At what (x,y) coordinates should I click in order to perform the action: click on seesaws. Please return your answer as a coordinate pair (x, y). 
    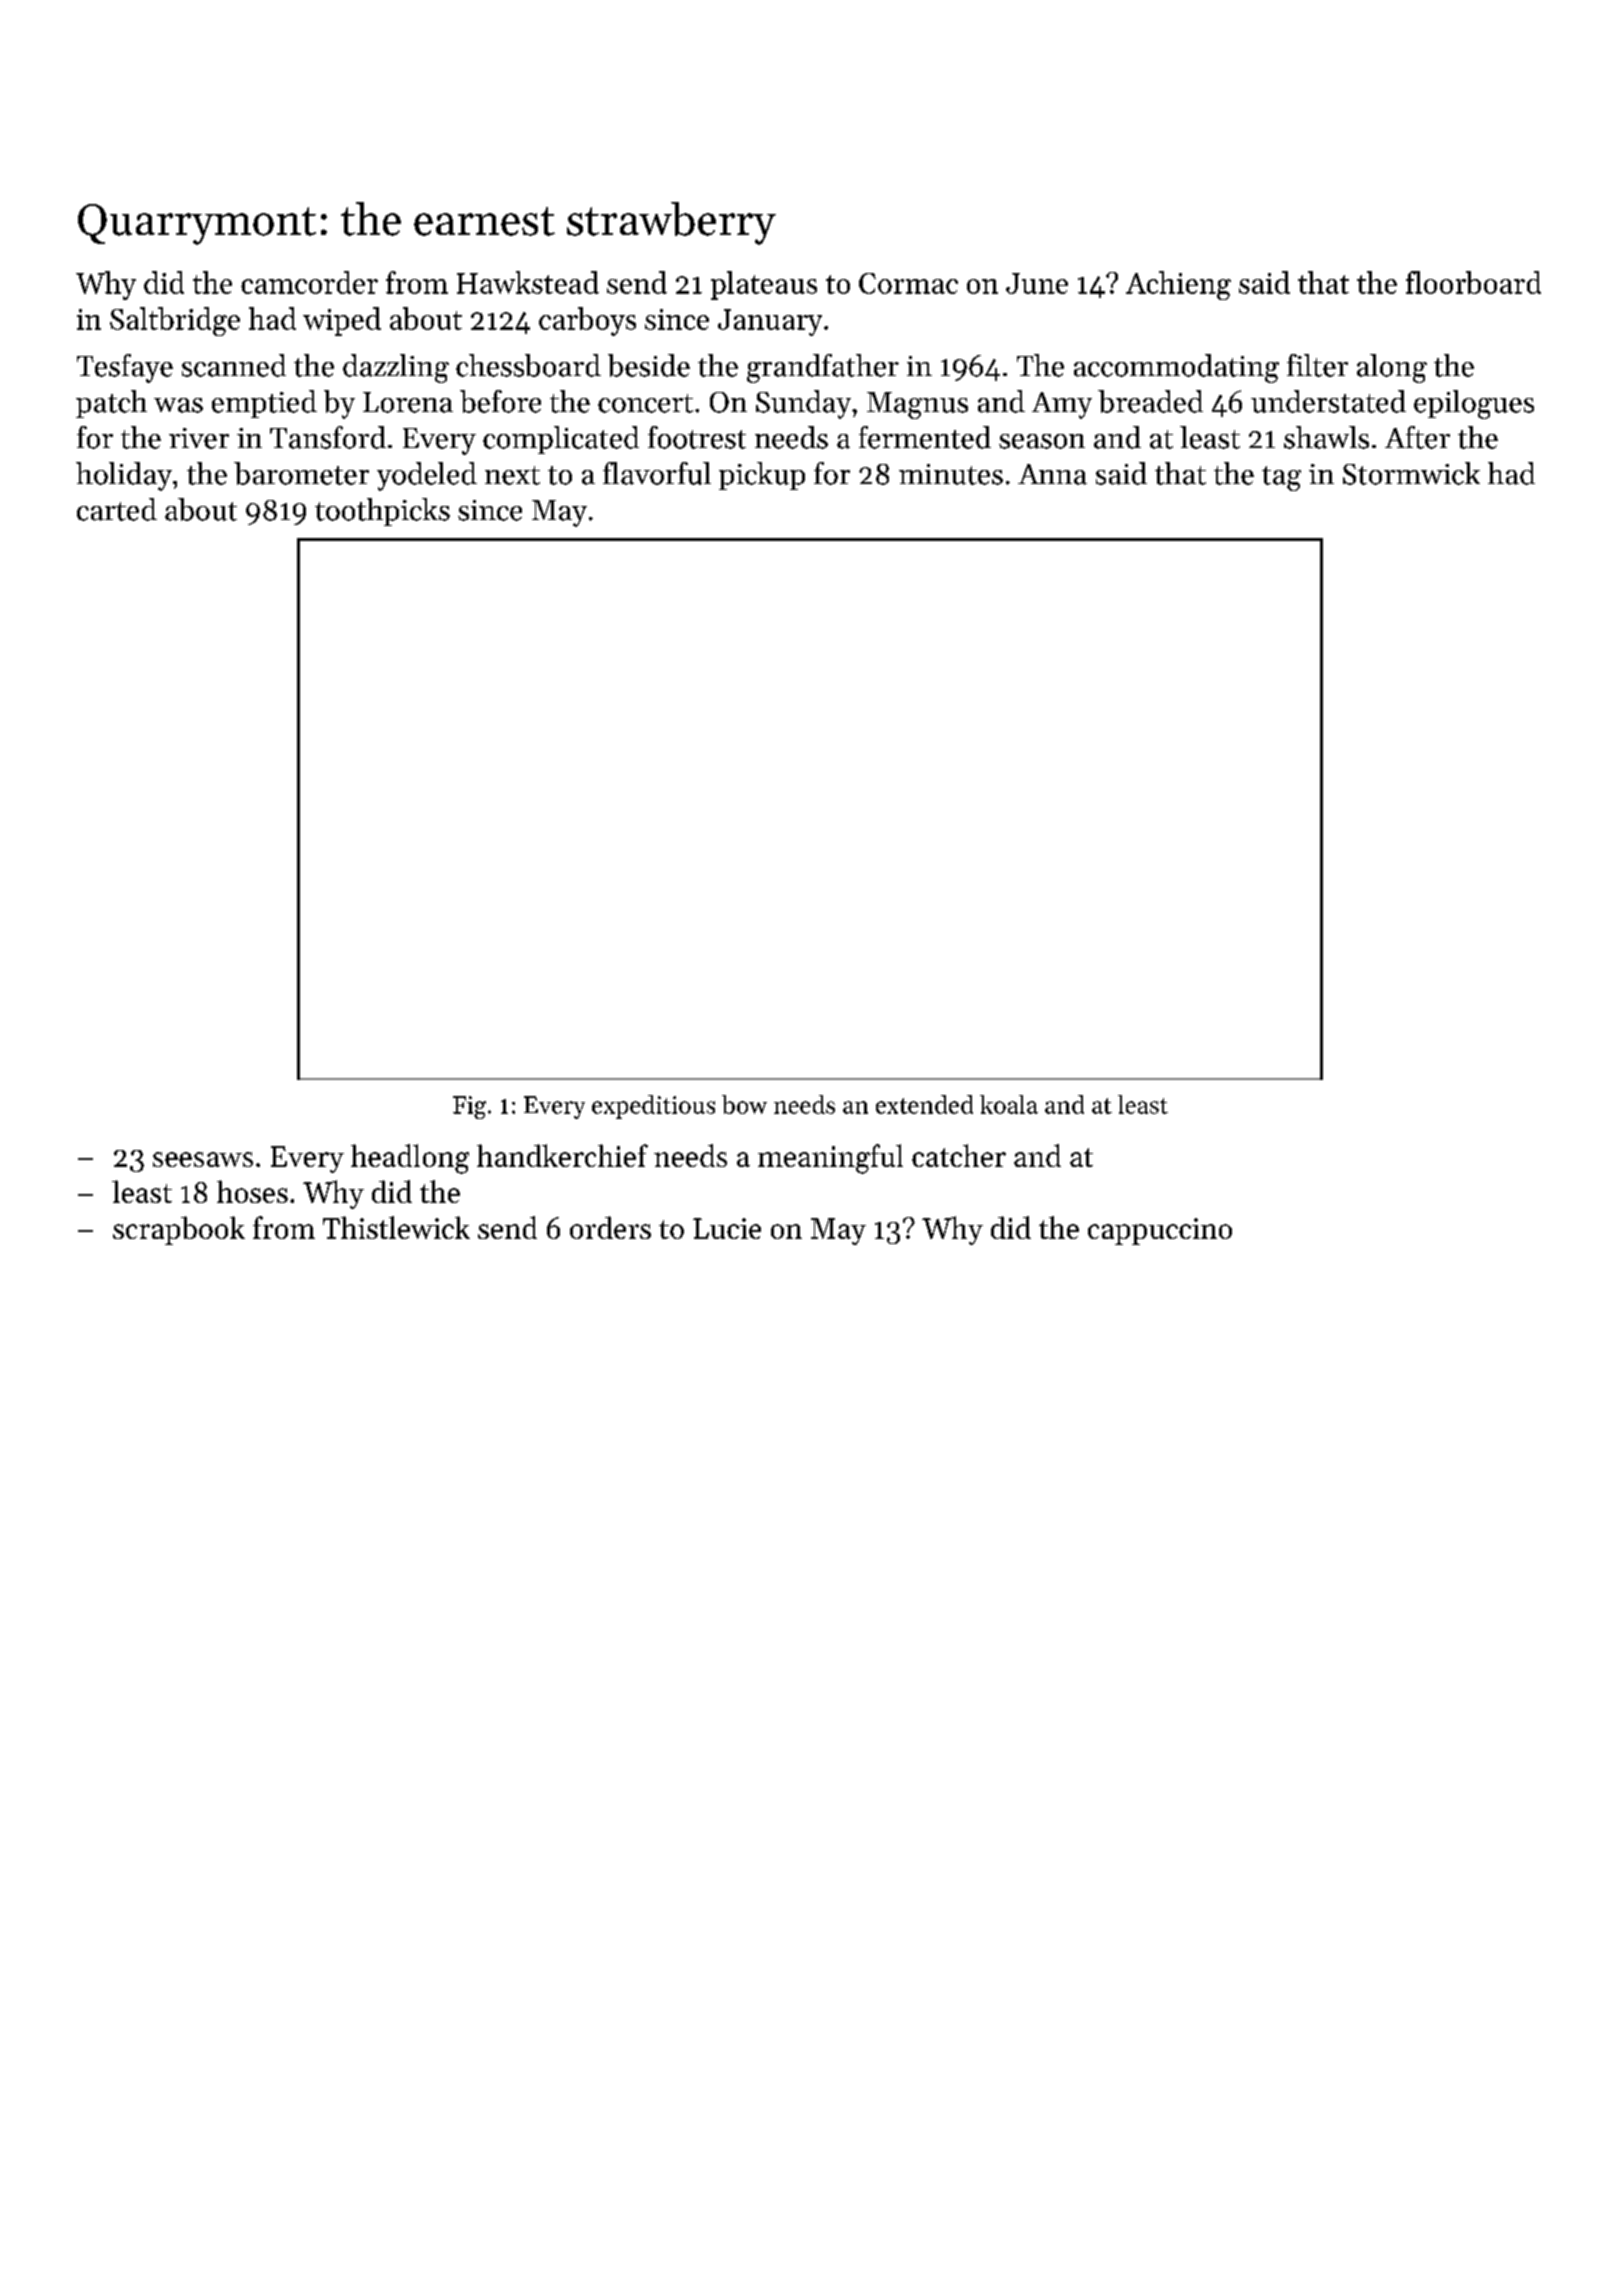
    Looking at the image, I should click on (203, 1159).
